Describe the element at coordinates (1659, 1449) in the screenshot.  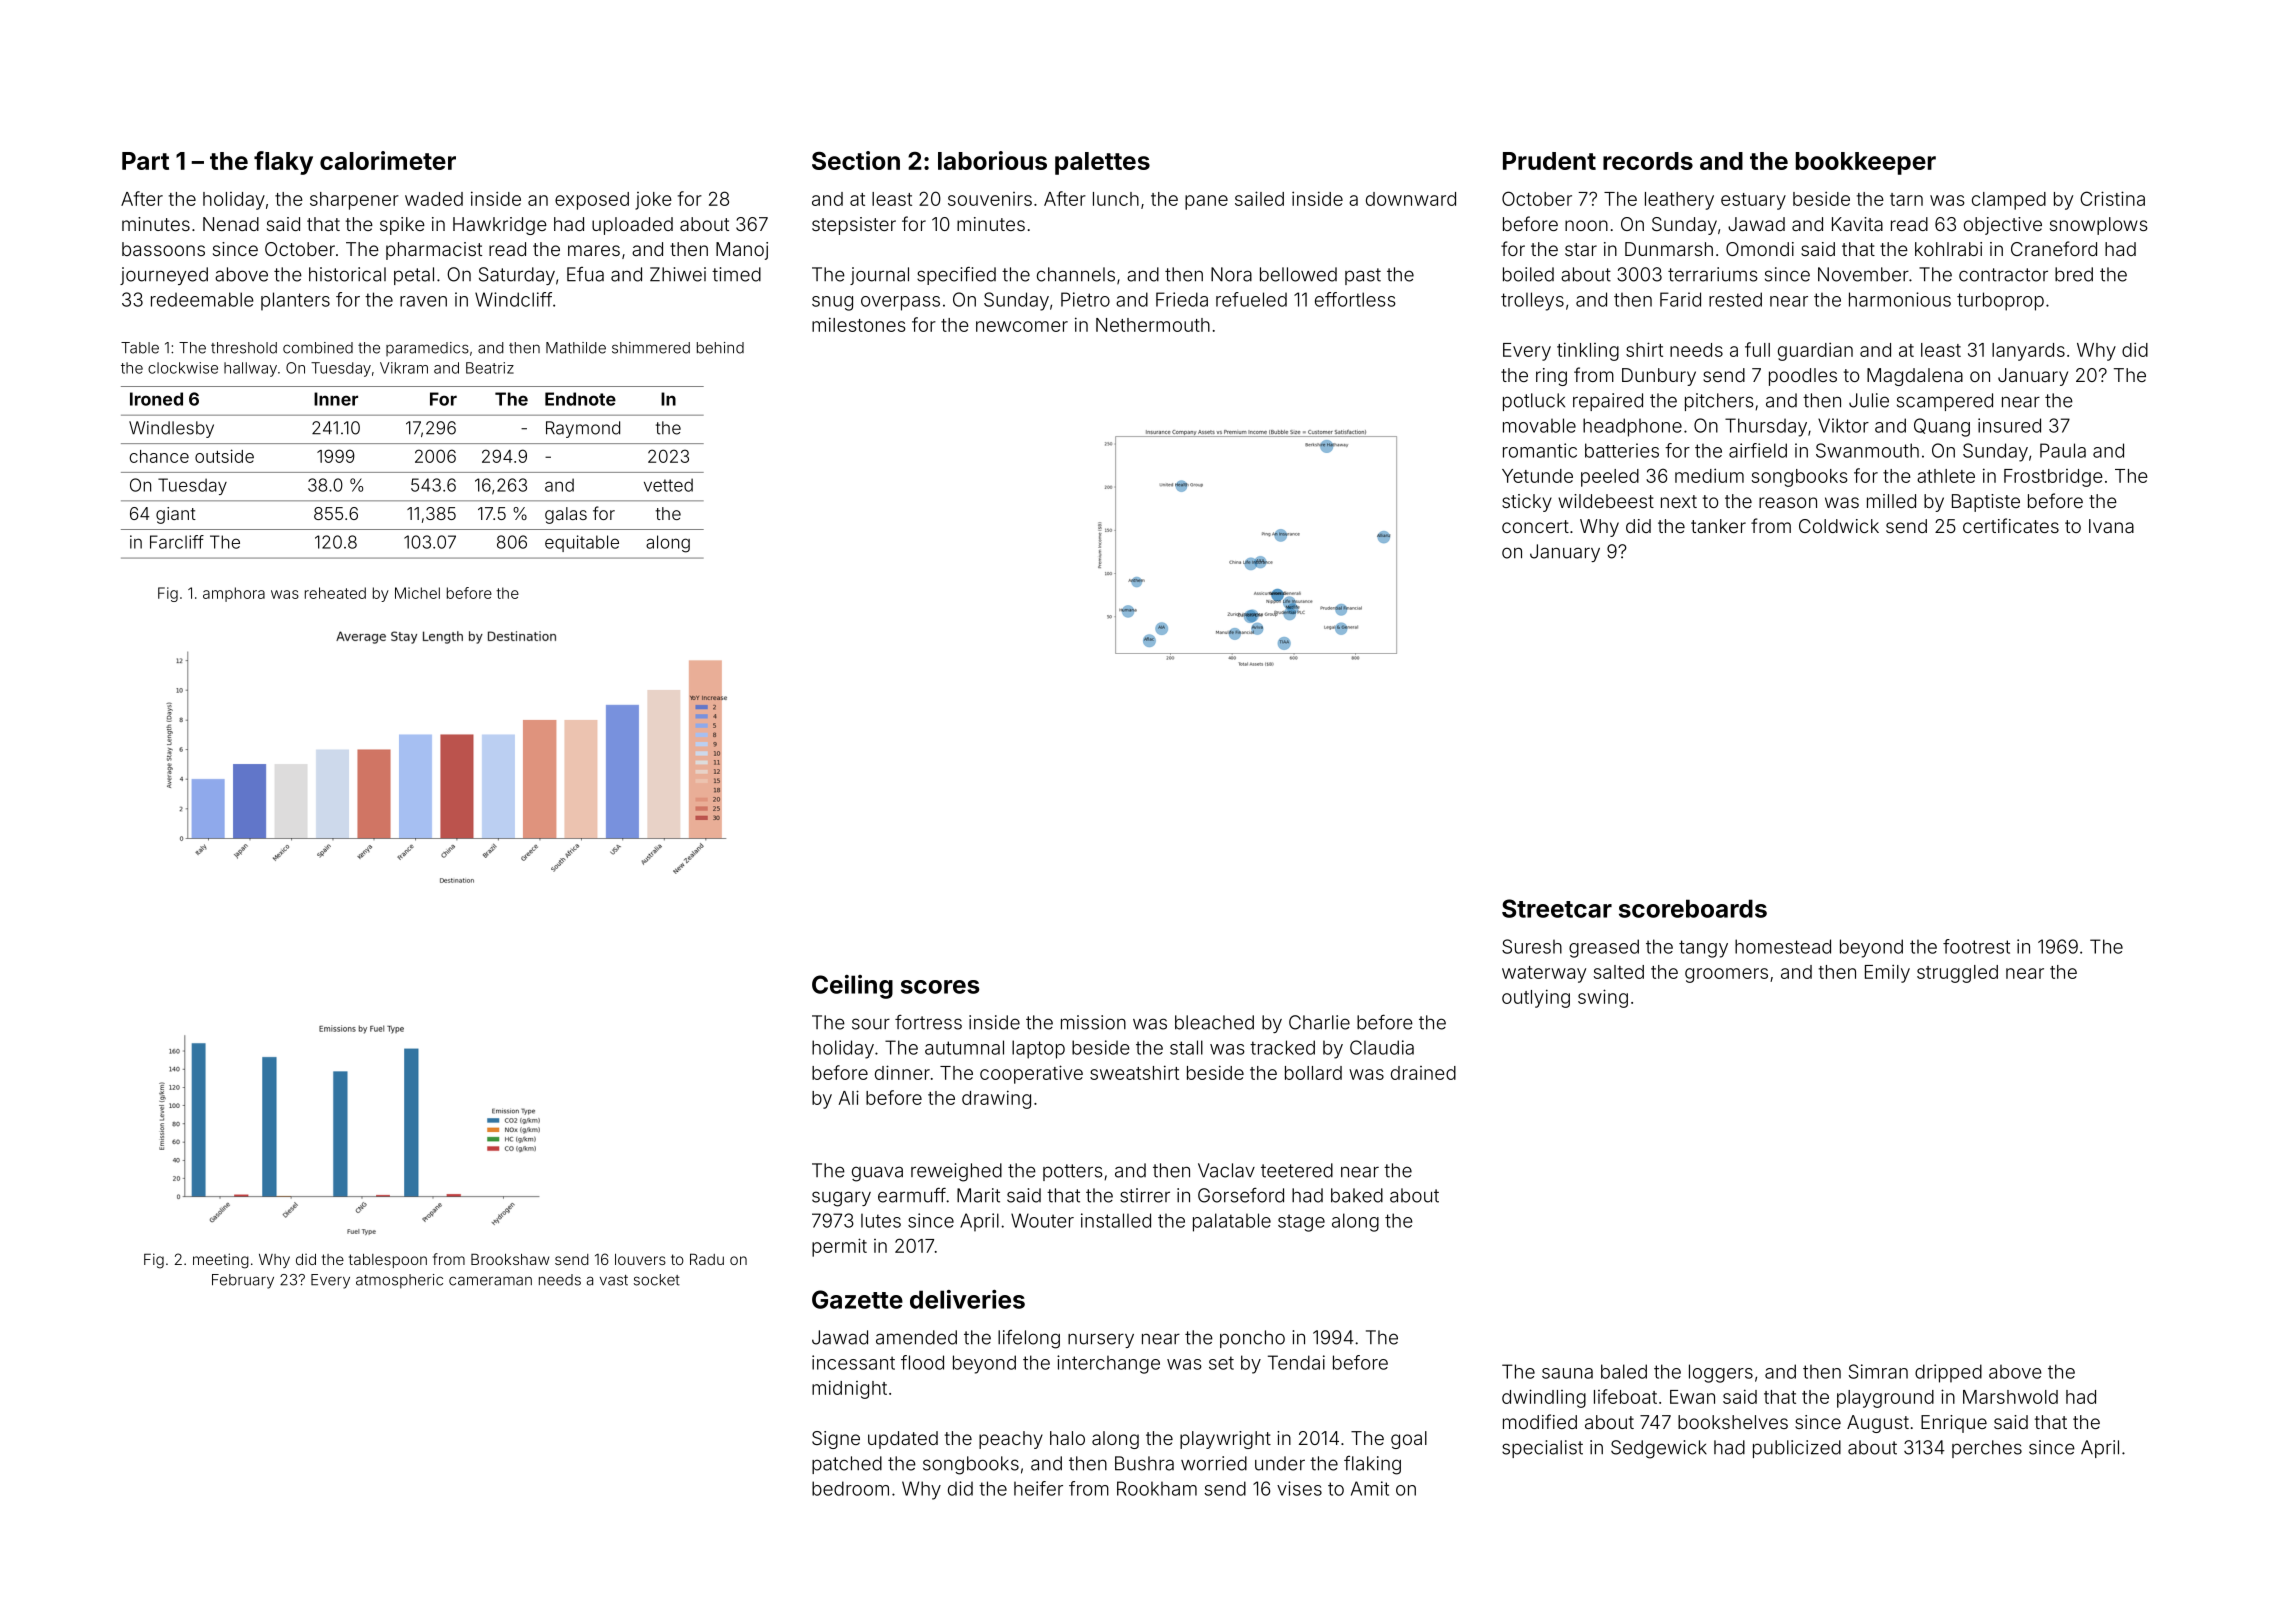
I see `Sedgewick` at that location.
